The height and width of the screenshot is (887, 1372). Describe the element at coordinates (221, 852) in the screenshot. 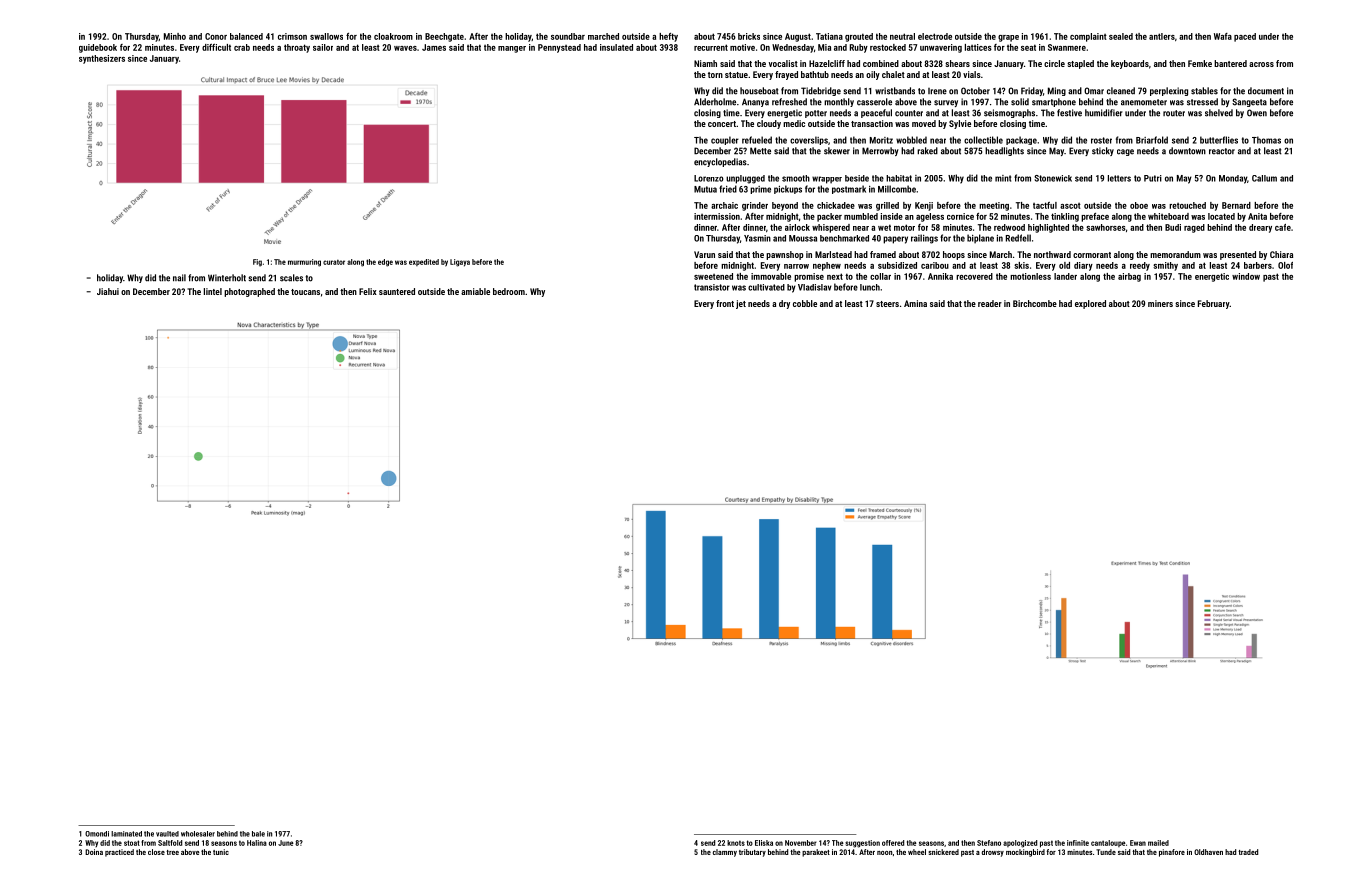

I see `tunic` at that location.
